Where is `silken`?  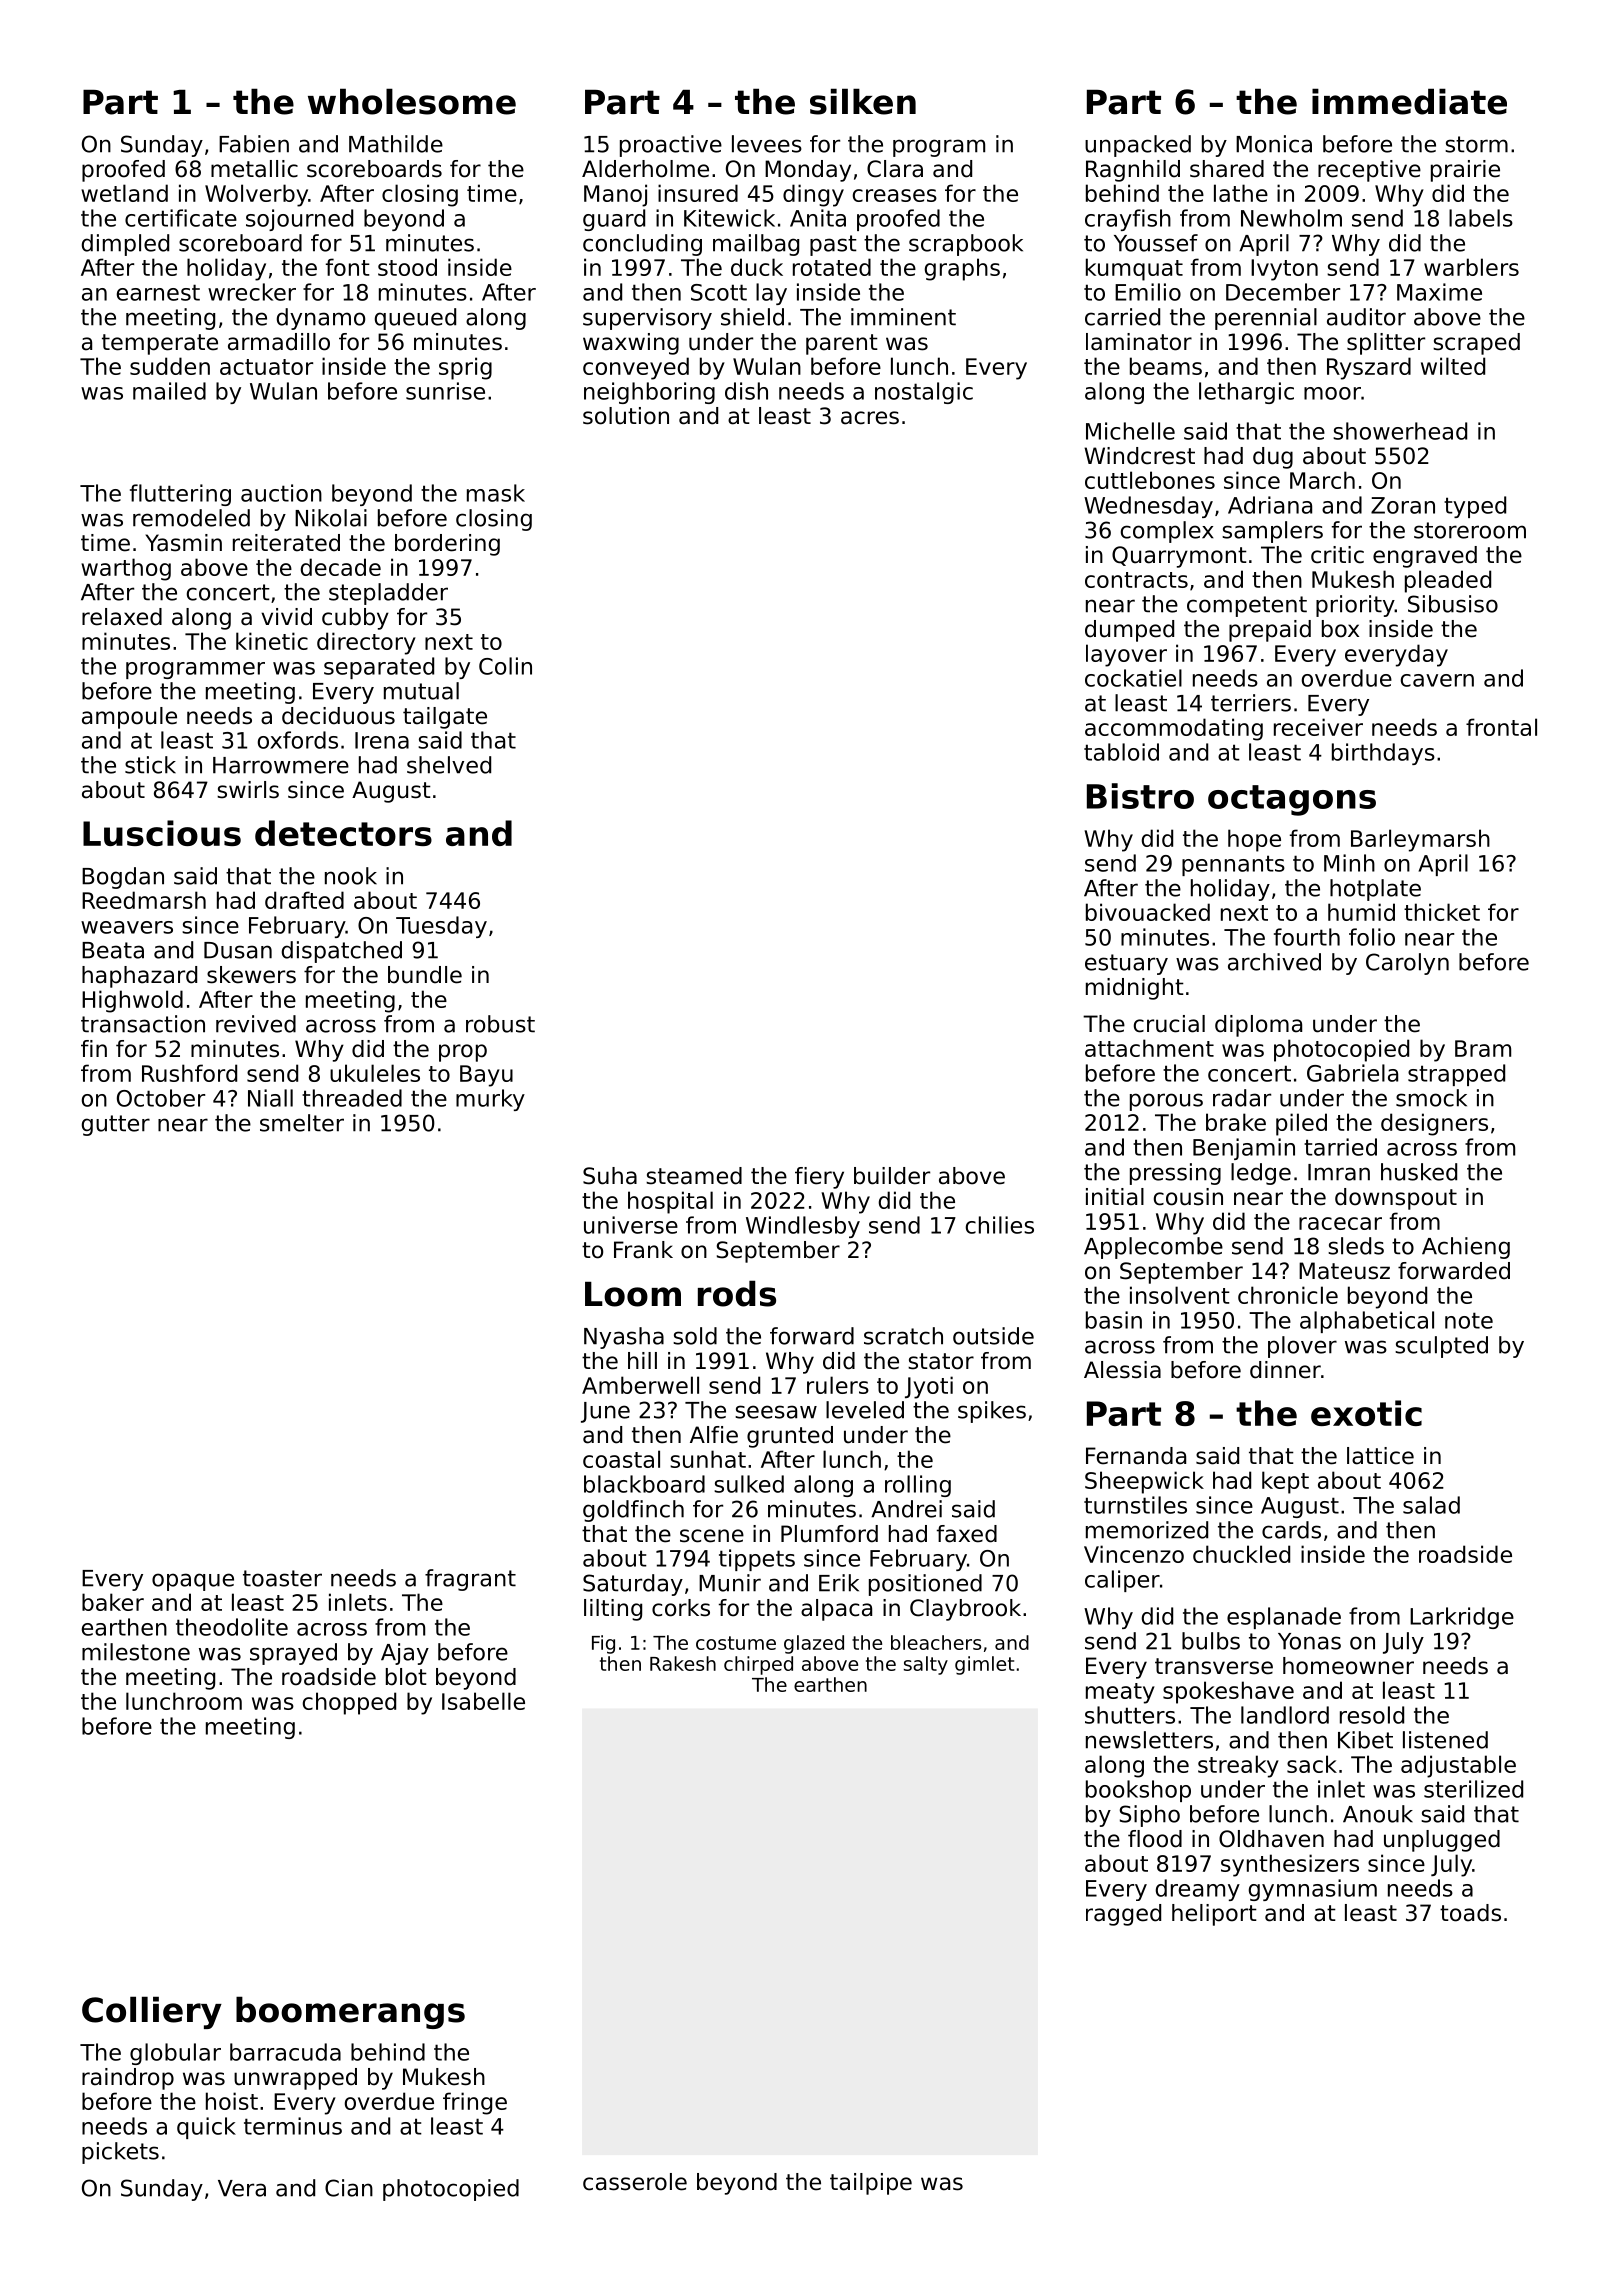 silken is located at coordinates (863, 101).
